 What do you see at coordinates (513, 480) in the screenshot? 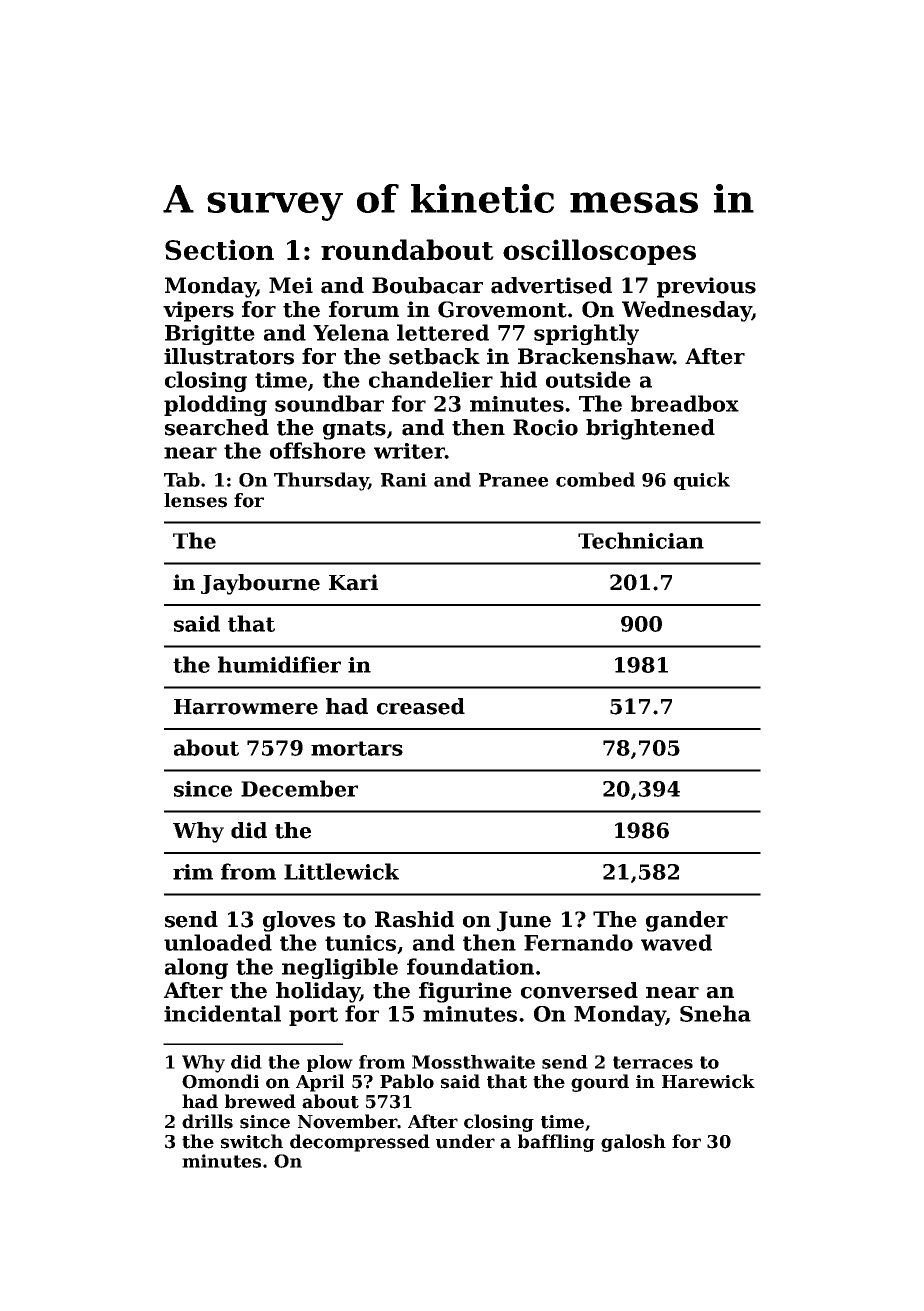
I see `Pranee` at bounding box center [513, 480].
